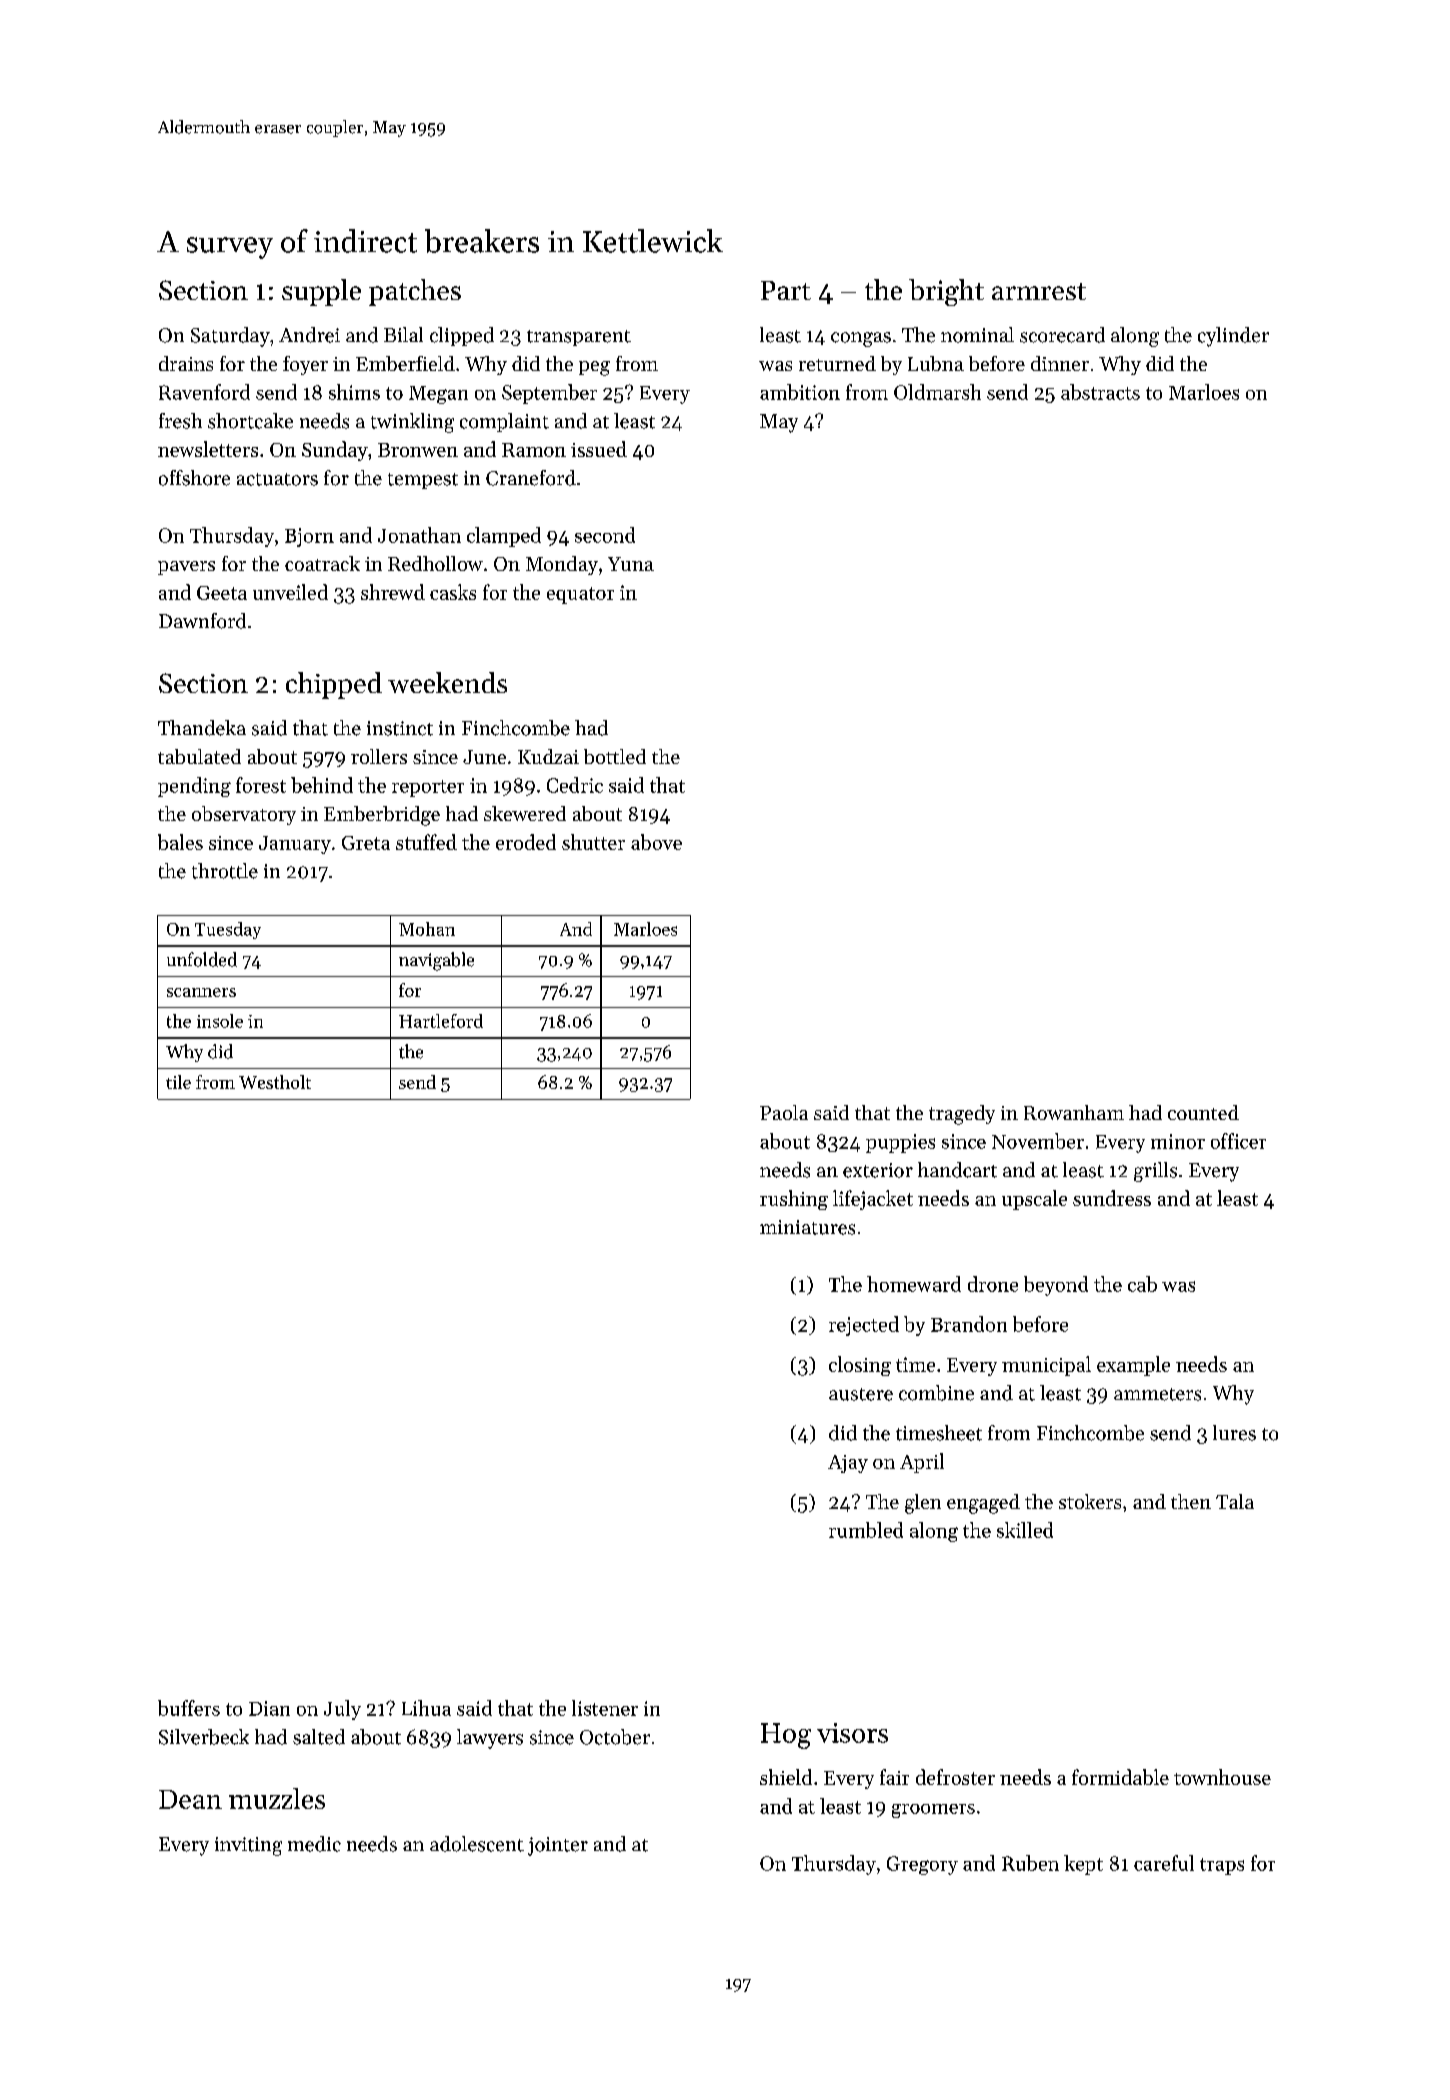  What do you see at coordinates (1203, 1112) in the document?
I see `counted` at bounding box center [1203, 1112].
